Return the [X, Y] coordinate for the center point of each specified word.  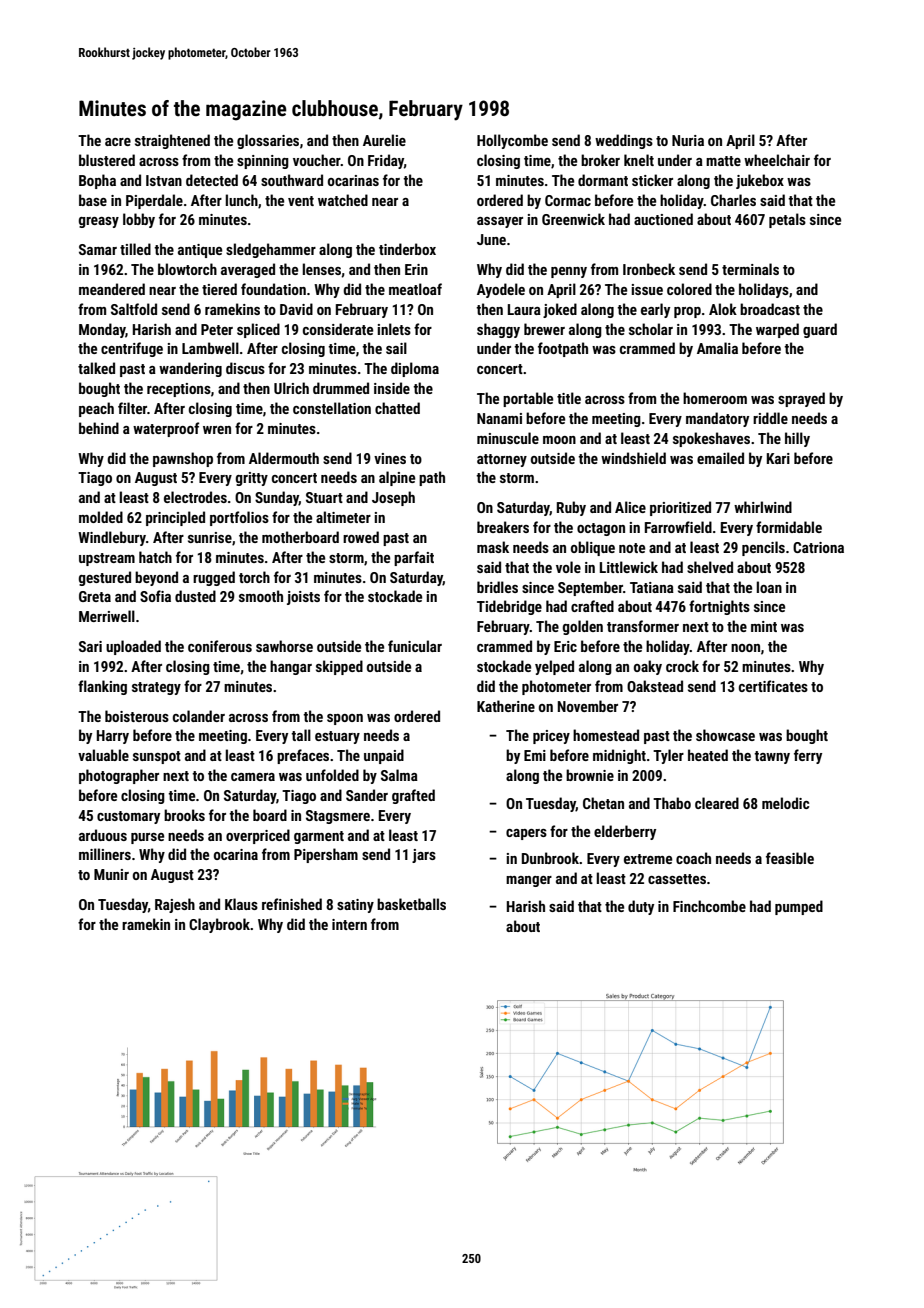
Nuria [688, 140]
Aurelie [384, 140]
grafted [413, 796]
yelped [554, 667]
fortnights [719, 607]
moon [559, 440]
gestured [105, 578]
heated [708, 755]
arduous [103, 835]
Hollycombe [512, 141]
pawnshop [183, 459]
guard [820, 330]
